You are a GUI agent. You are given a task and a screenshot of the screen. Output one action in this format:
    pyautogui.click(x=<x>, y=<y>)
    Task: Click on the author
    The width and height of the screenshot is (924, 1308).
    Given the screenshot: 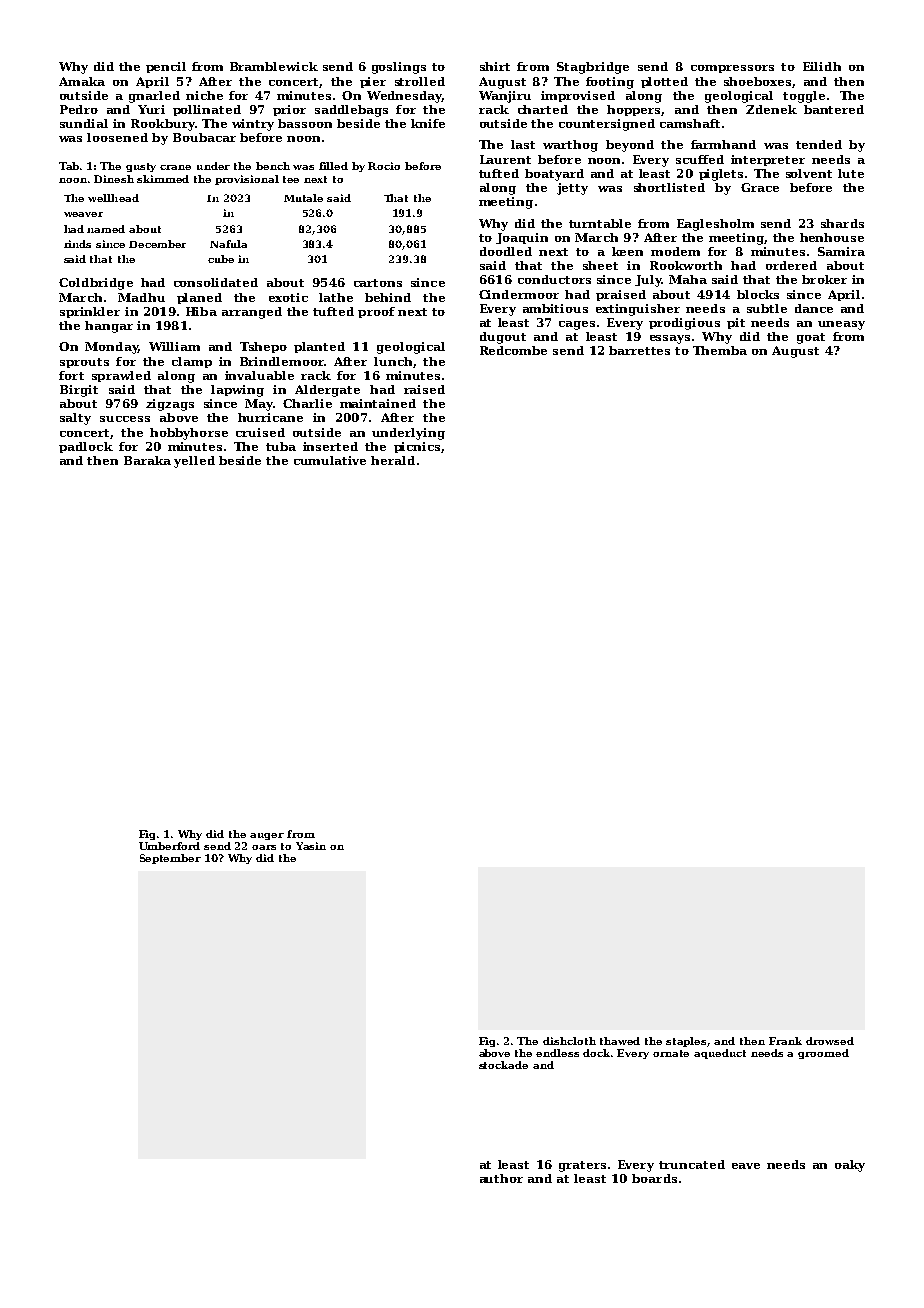 What is the action you would take?
    pyautogui.click(x=501, y=1178)
